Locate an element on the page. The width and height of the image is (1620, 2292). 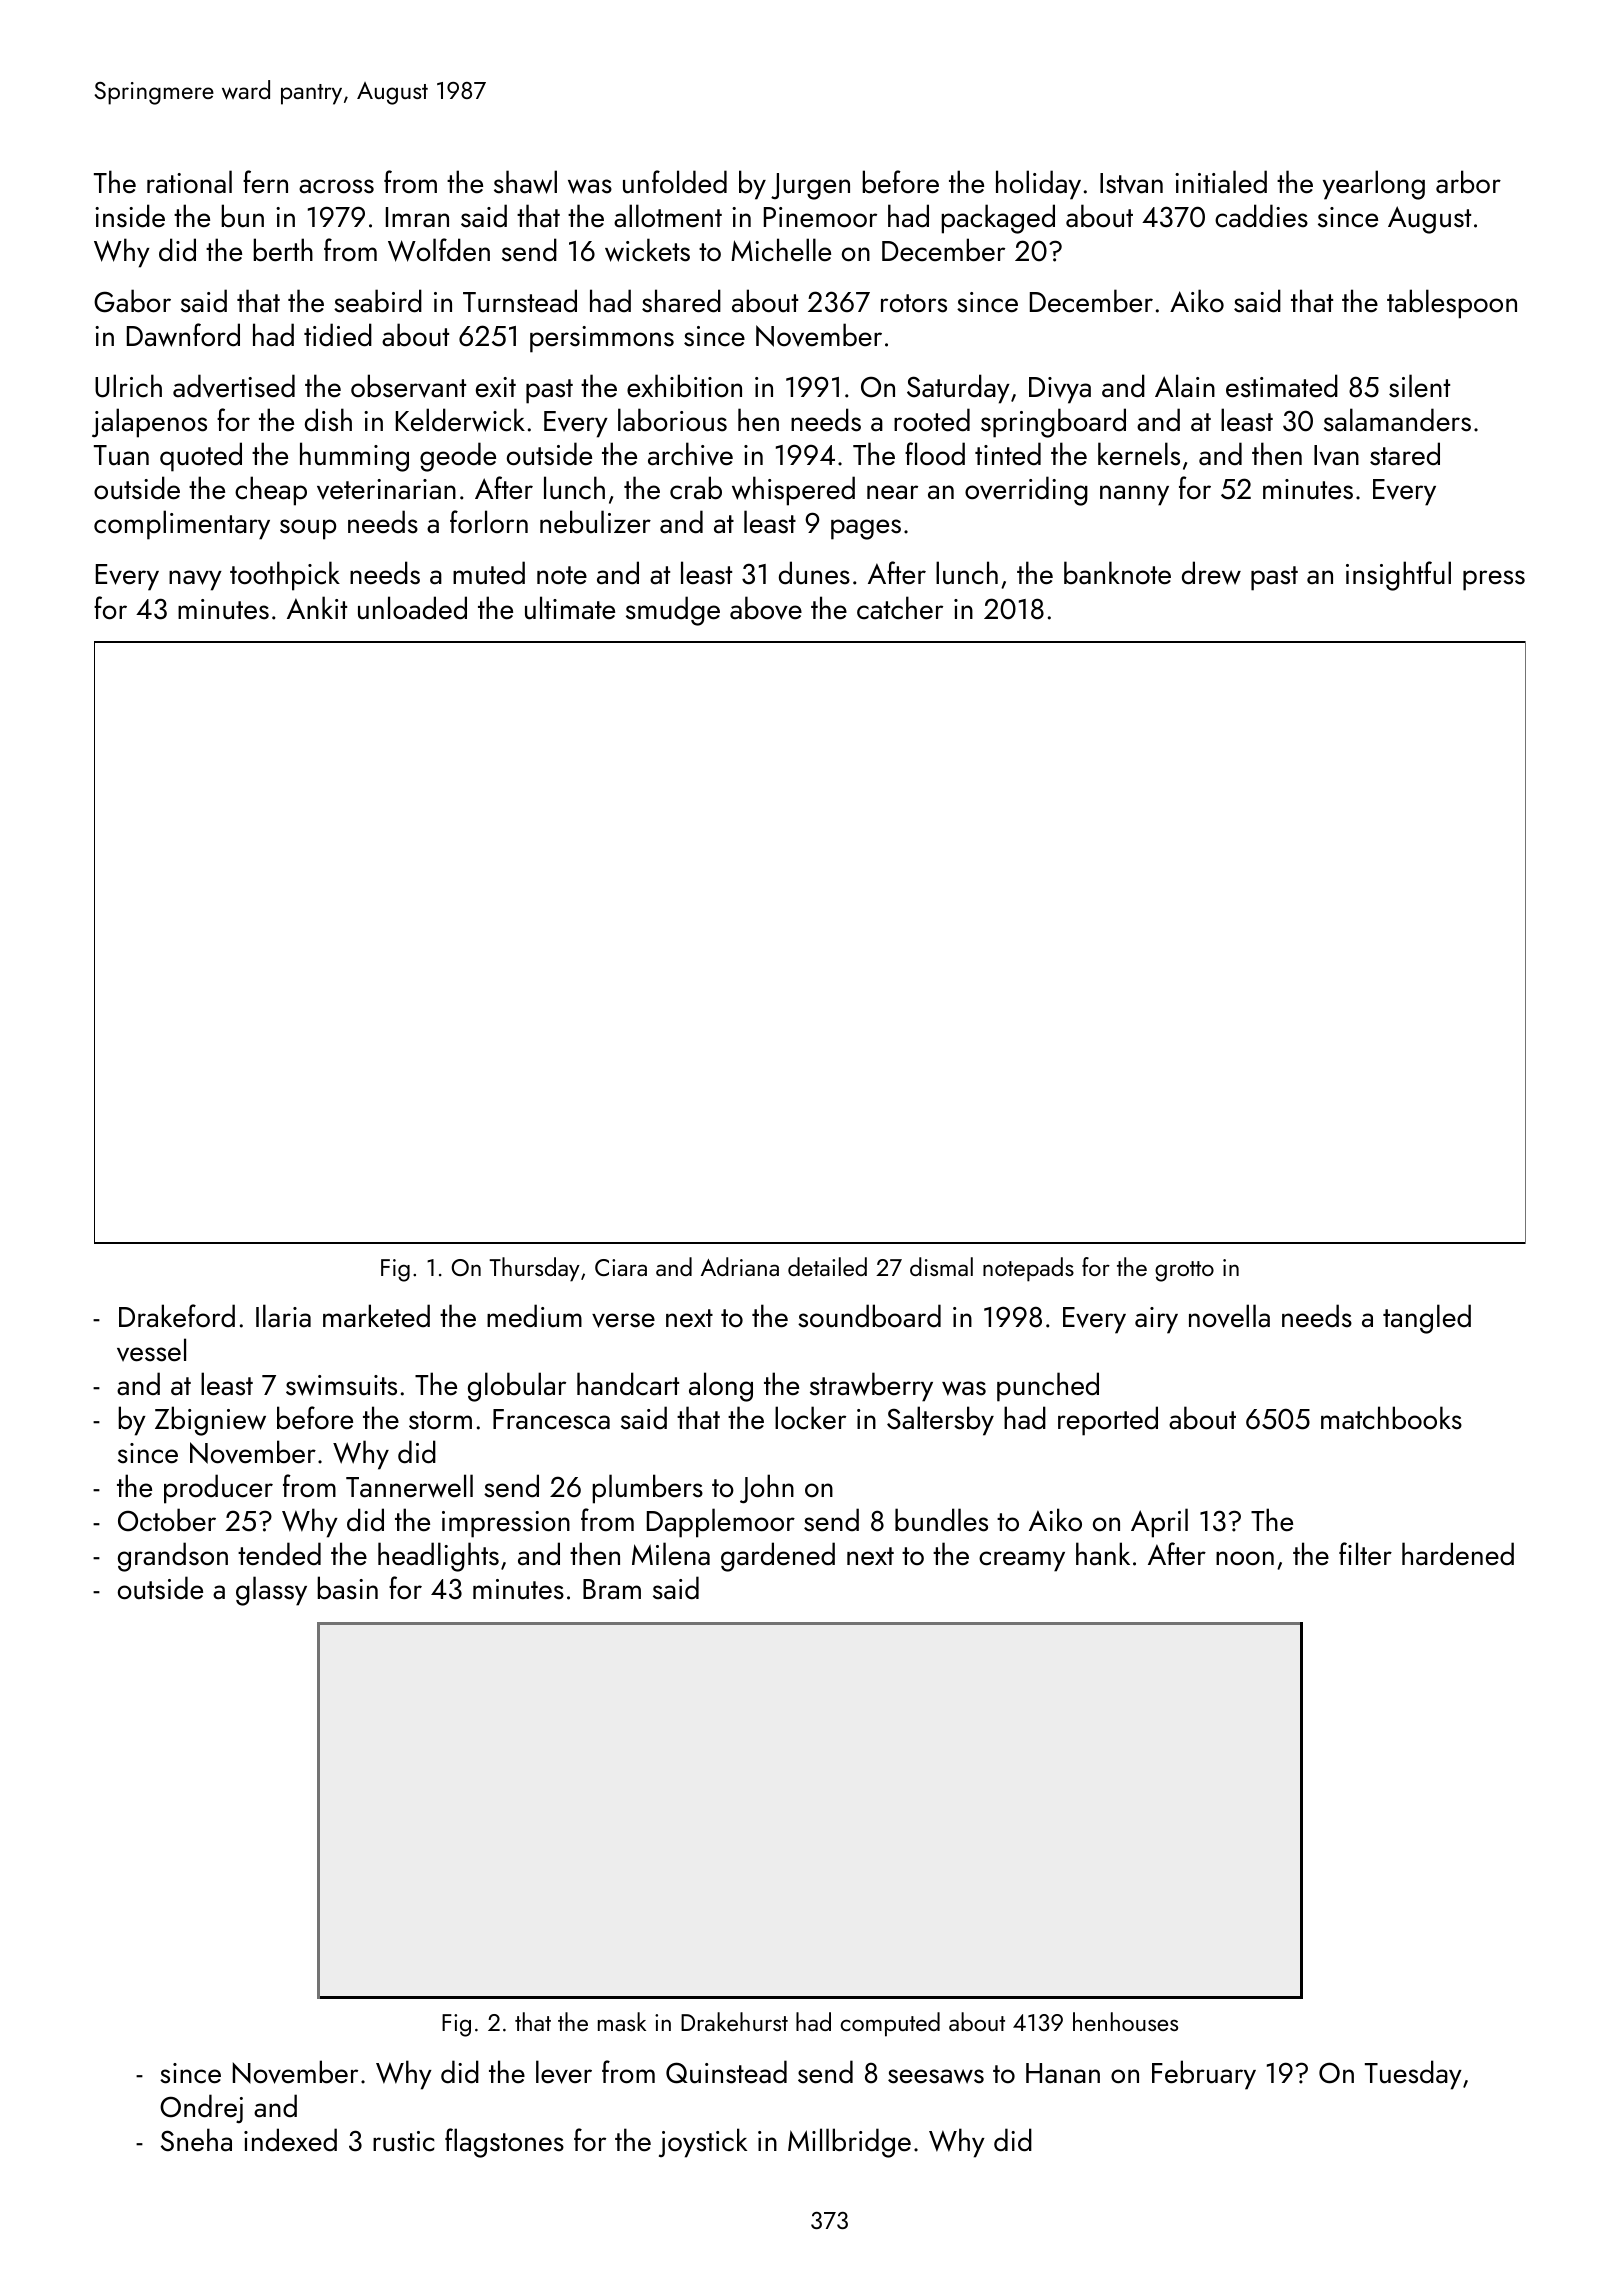
Istvan is located at coordinates (1131, 183).
